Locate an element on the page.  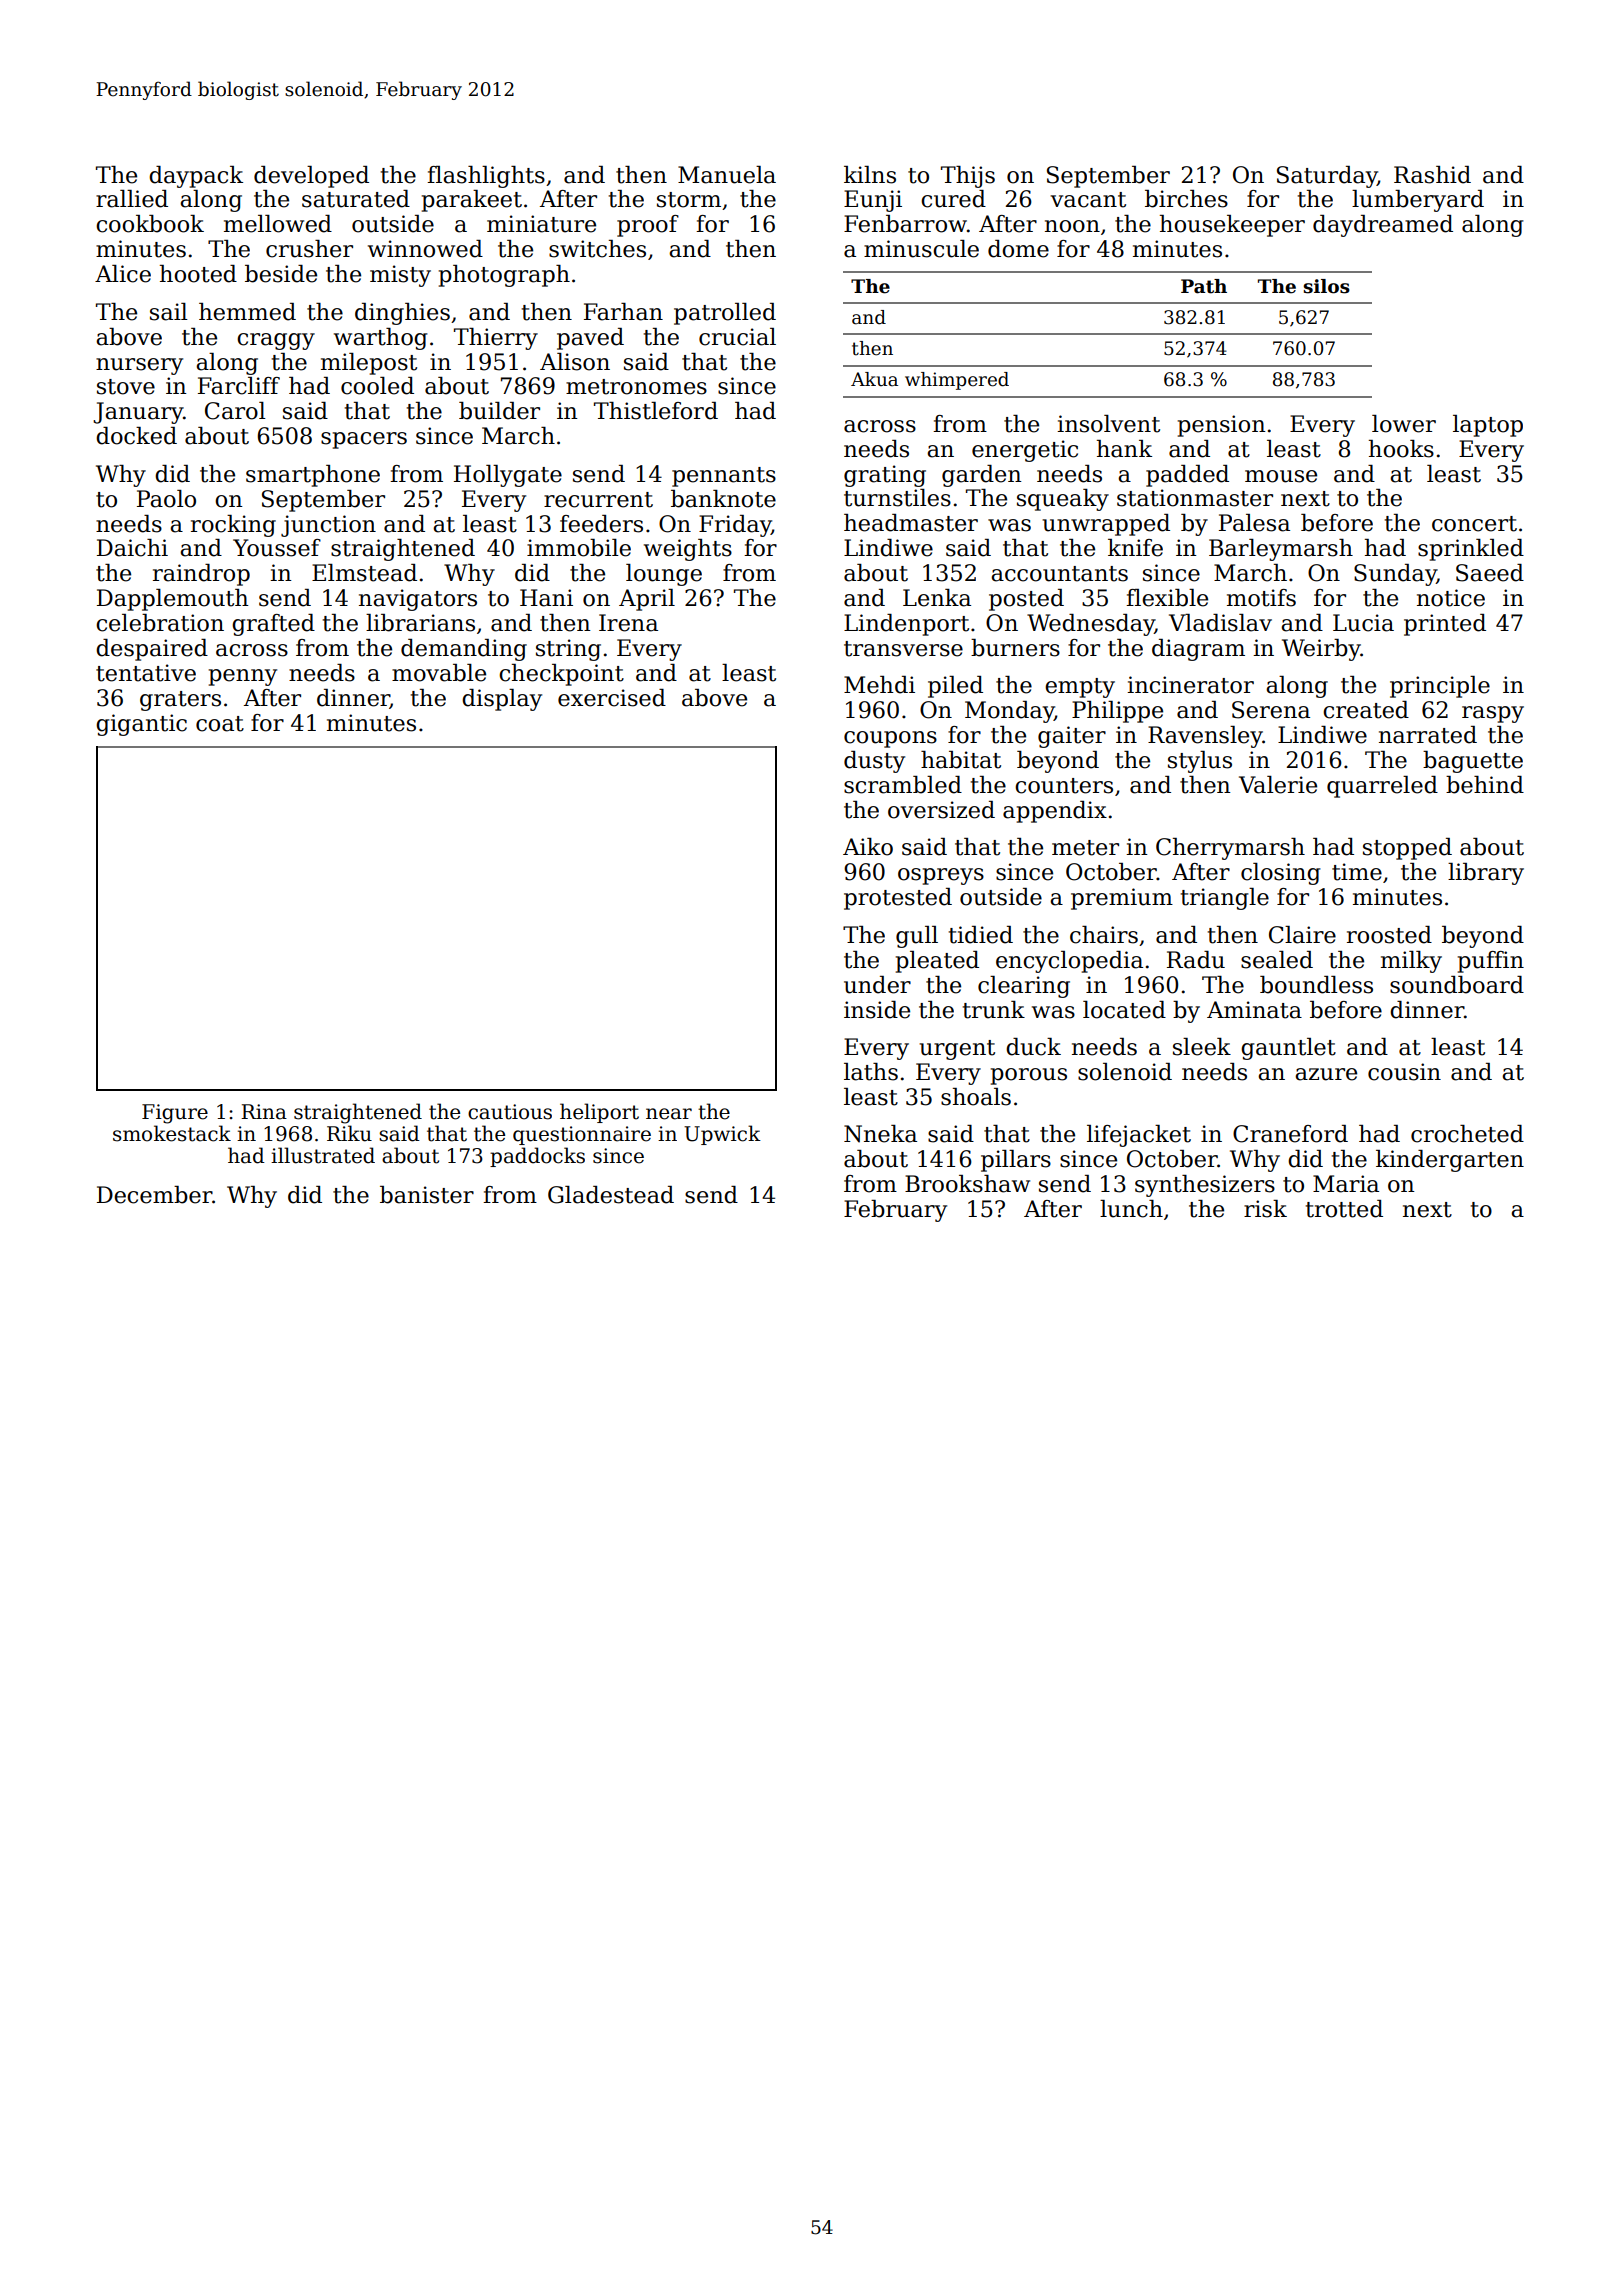
misty is located at coordinates (400, 276).
